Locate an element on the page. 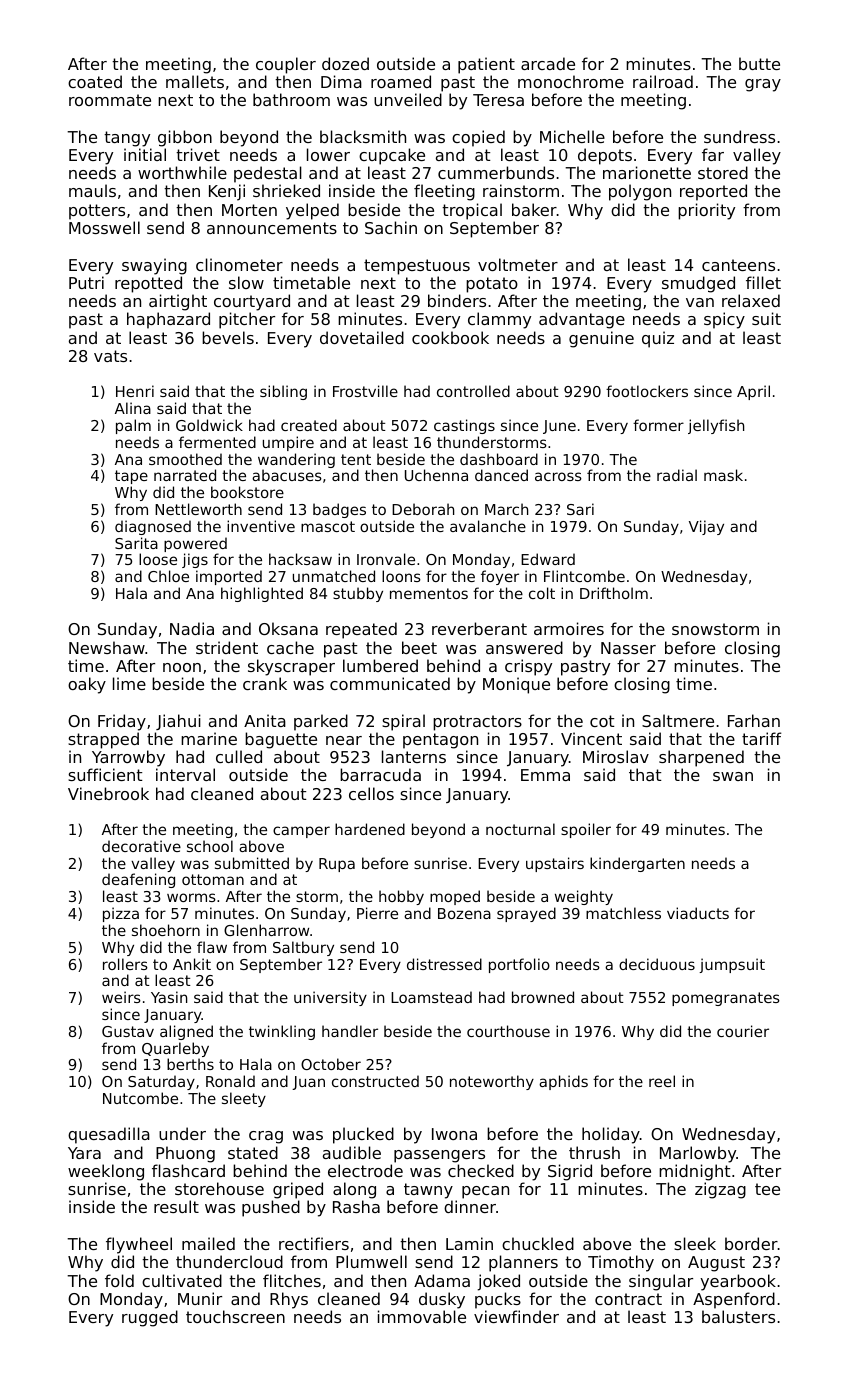 The width and height of the document is (849, 1400). arcade is located at coordinates (548, 63).
